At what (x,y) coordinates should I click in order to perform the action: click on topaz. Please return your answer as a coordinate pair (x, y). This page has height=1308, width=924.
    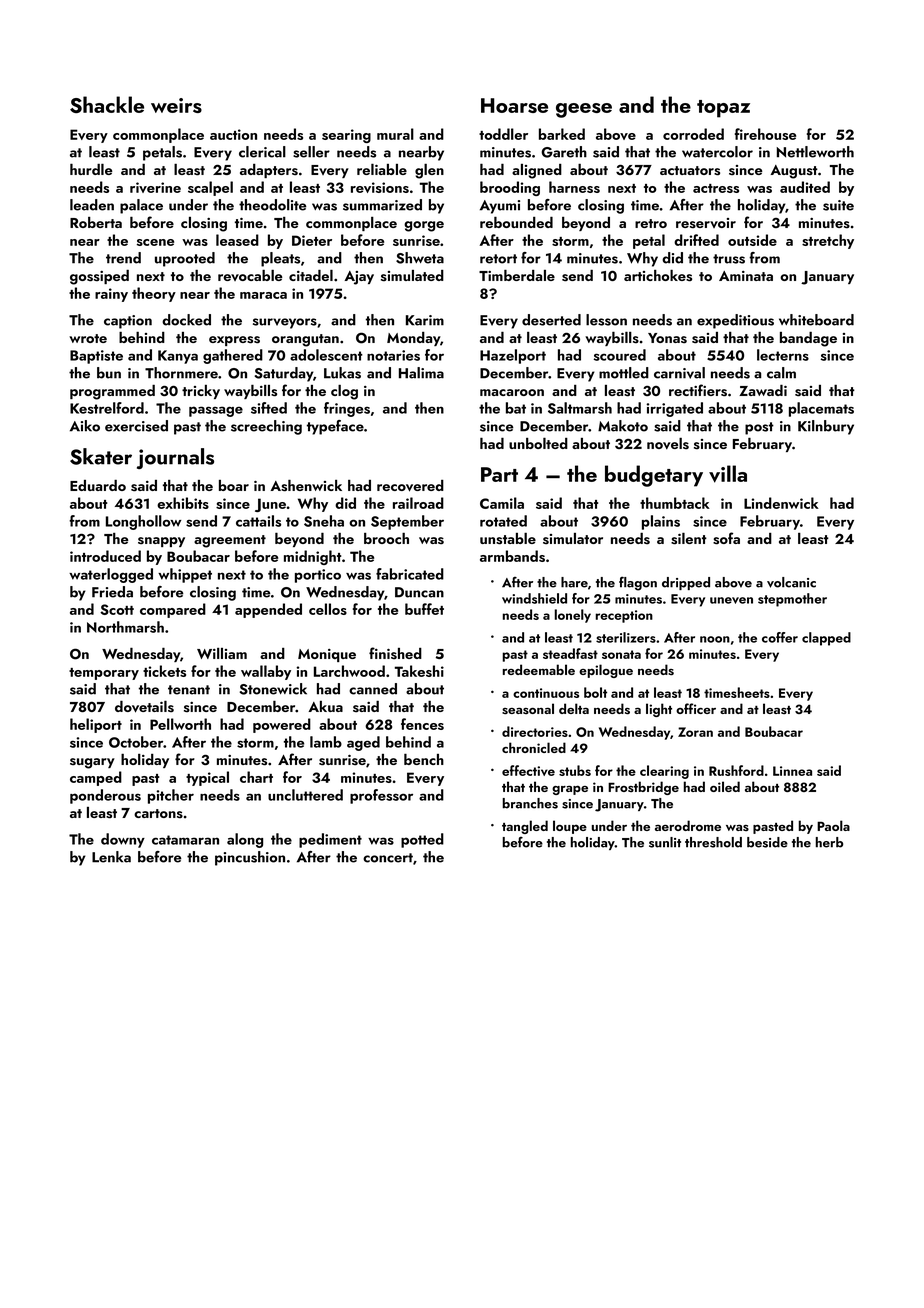
    Looking at the image, I should click on (723, 109).
